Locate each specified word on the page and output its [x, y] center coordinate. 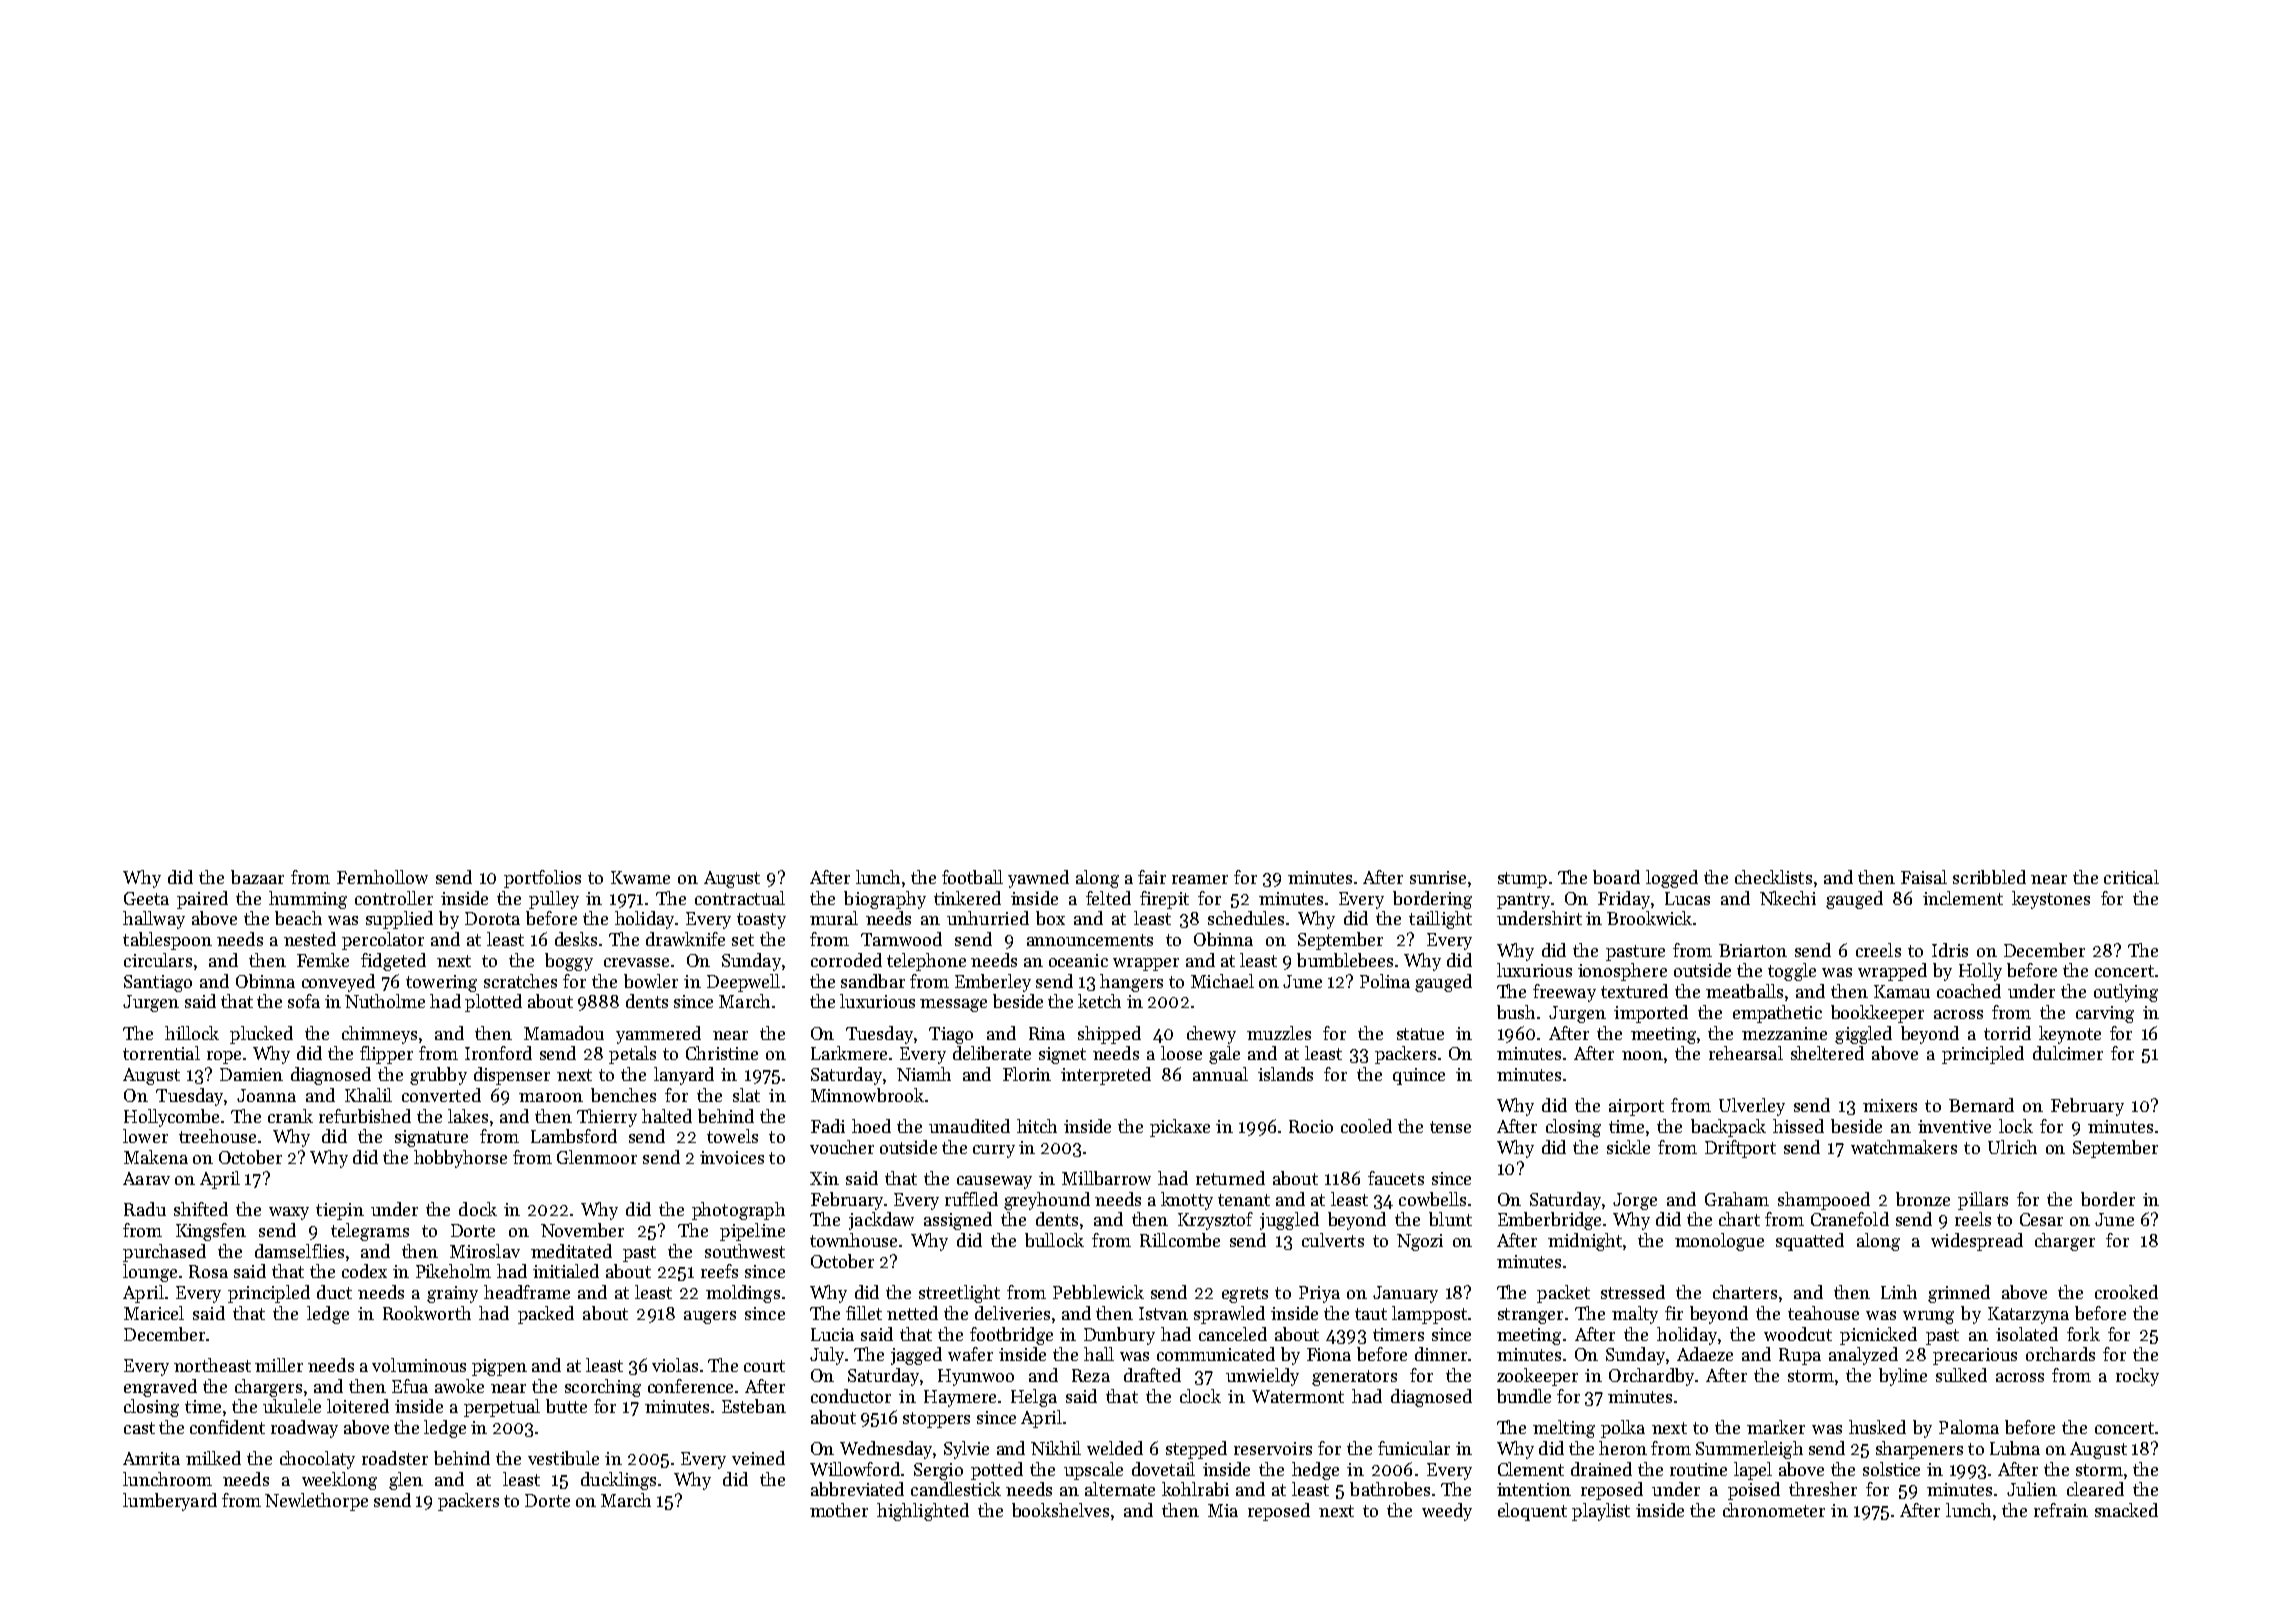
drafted [1152, 1375]
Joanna [266, 1095]
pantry [1523, 901]
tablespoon [167, 941]
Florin [1027, 1074]
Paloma [1969, 1427]
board [1616, 877]
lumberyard [170, 1502]
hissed [1798, 1126]
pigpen [499, 1367]
